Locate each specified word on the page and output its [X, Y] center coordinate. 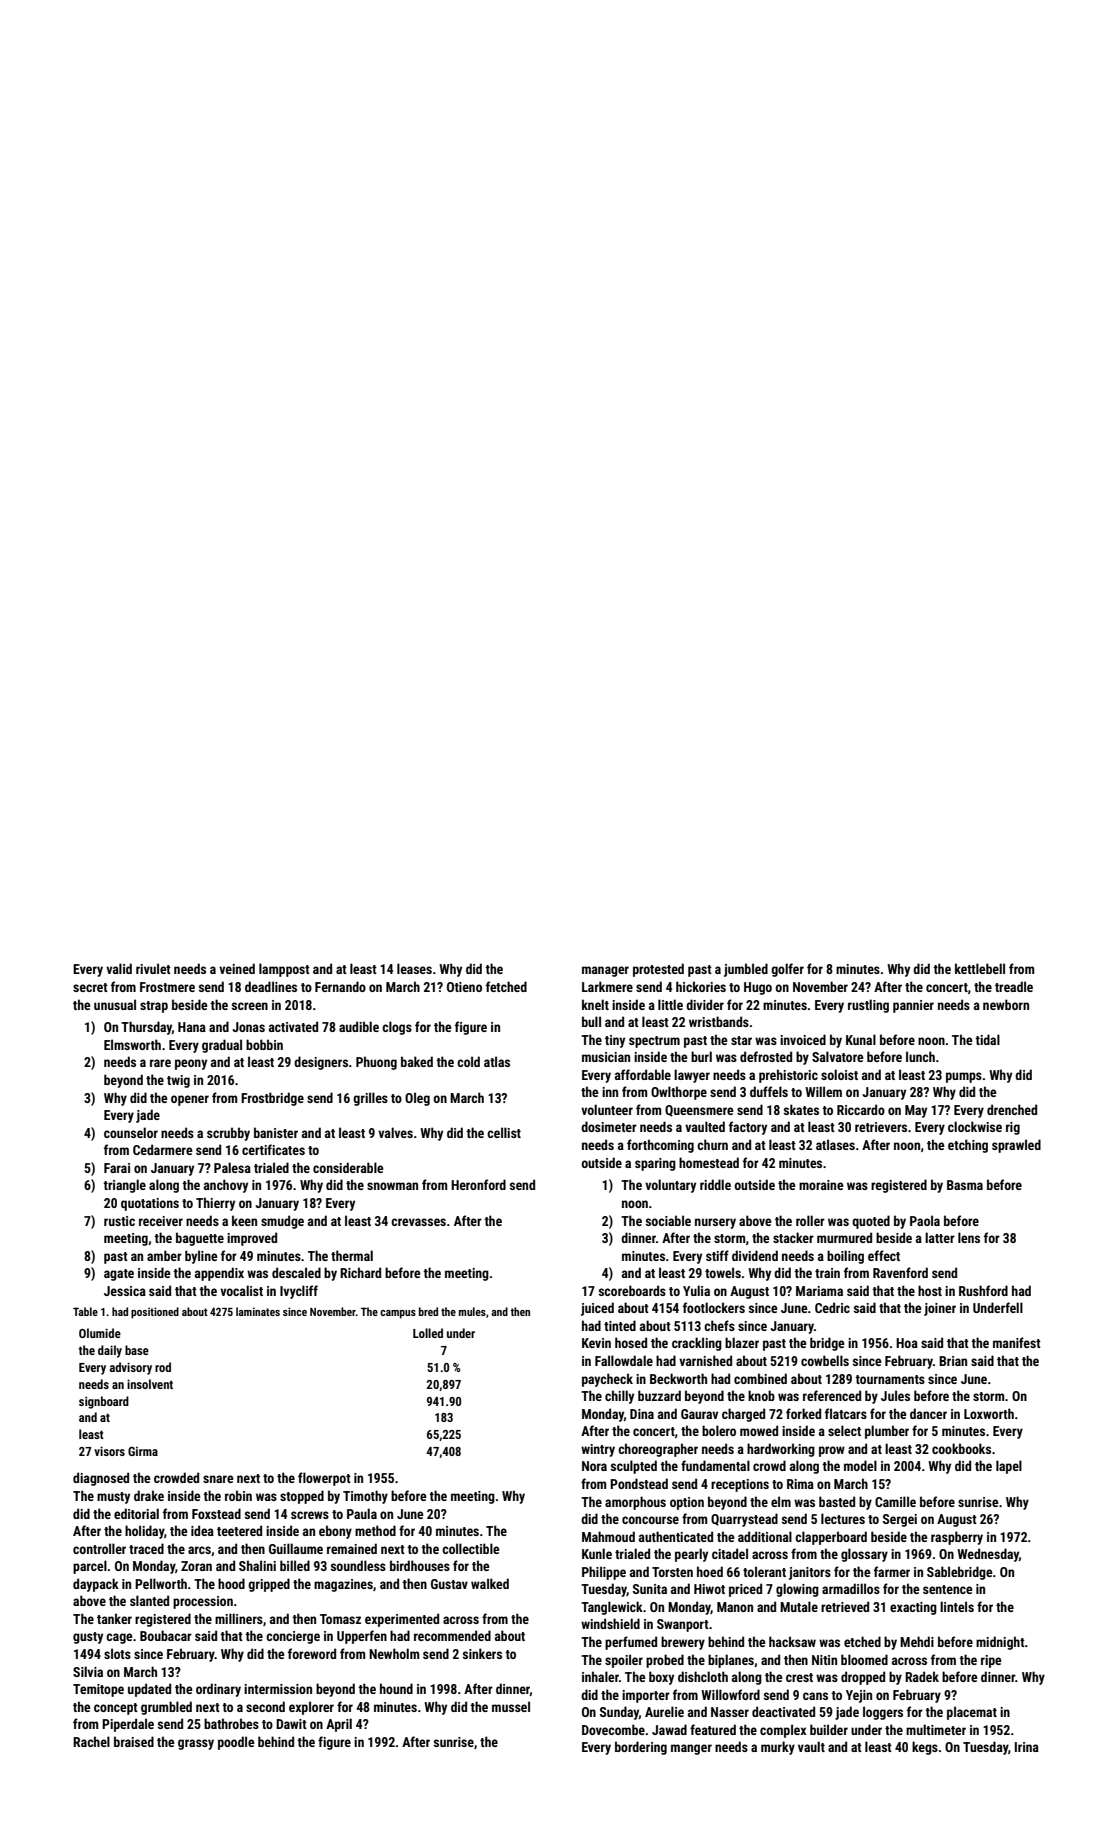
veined [237, 968]
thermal [352, 1255]
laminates [258, 1311]
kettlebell [980, 968]
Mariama [819, 1291]
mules [472, 1311]
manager [605, 971]
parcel [90, 1567]
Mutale [799, 1606]
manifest [1017, 1342]
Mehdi [917, 1641]
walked [490, 1583]
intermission [278, 1689]
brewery [683, 1643]
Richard [360, 1272]
